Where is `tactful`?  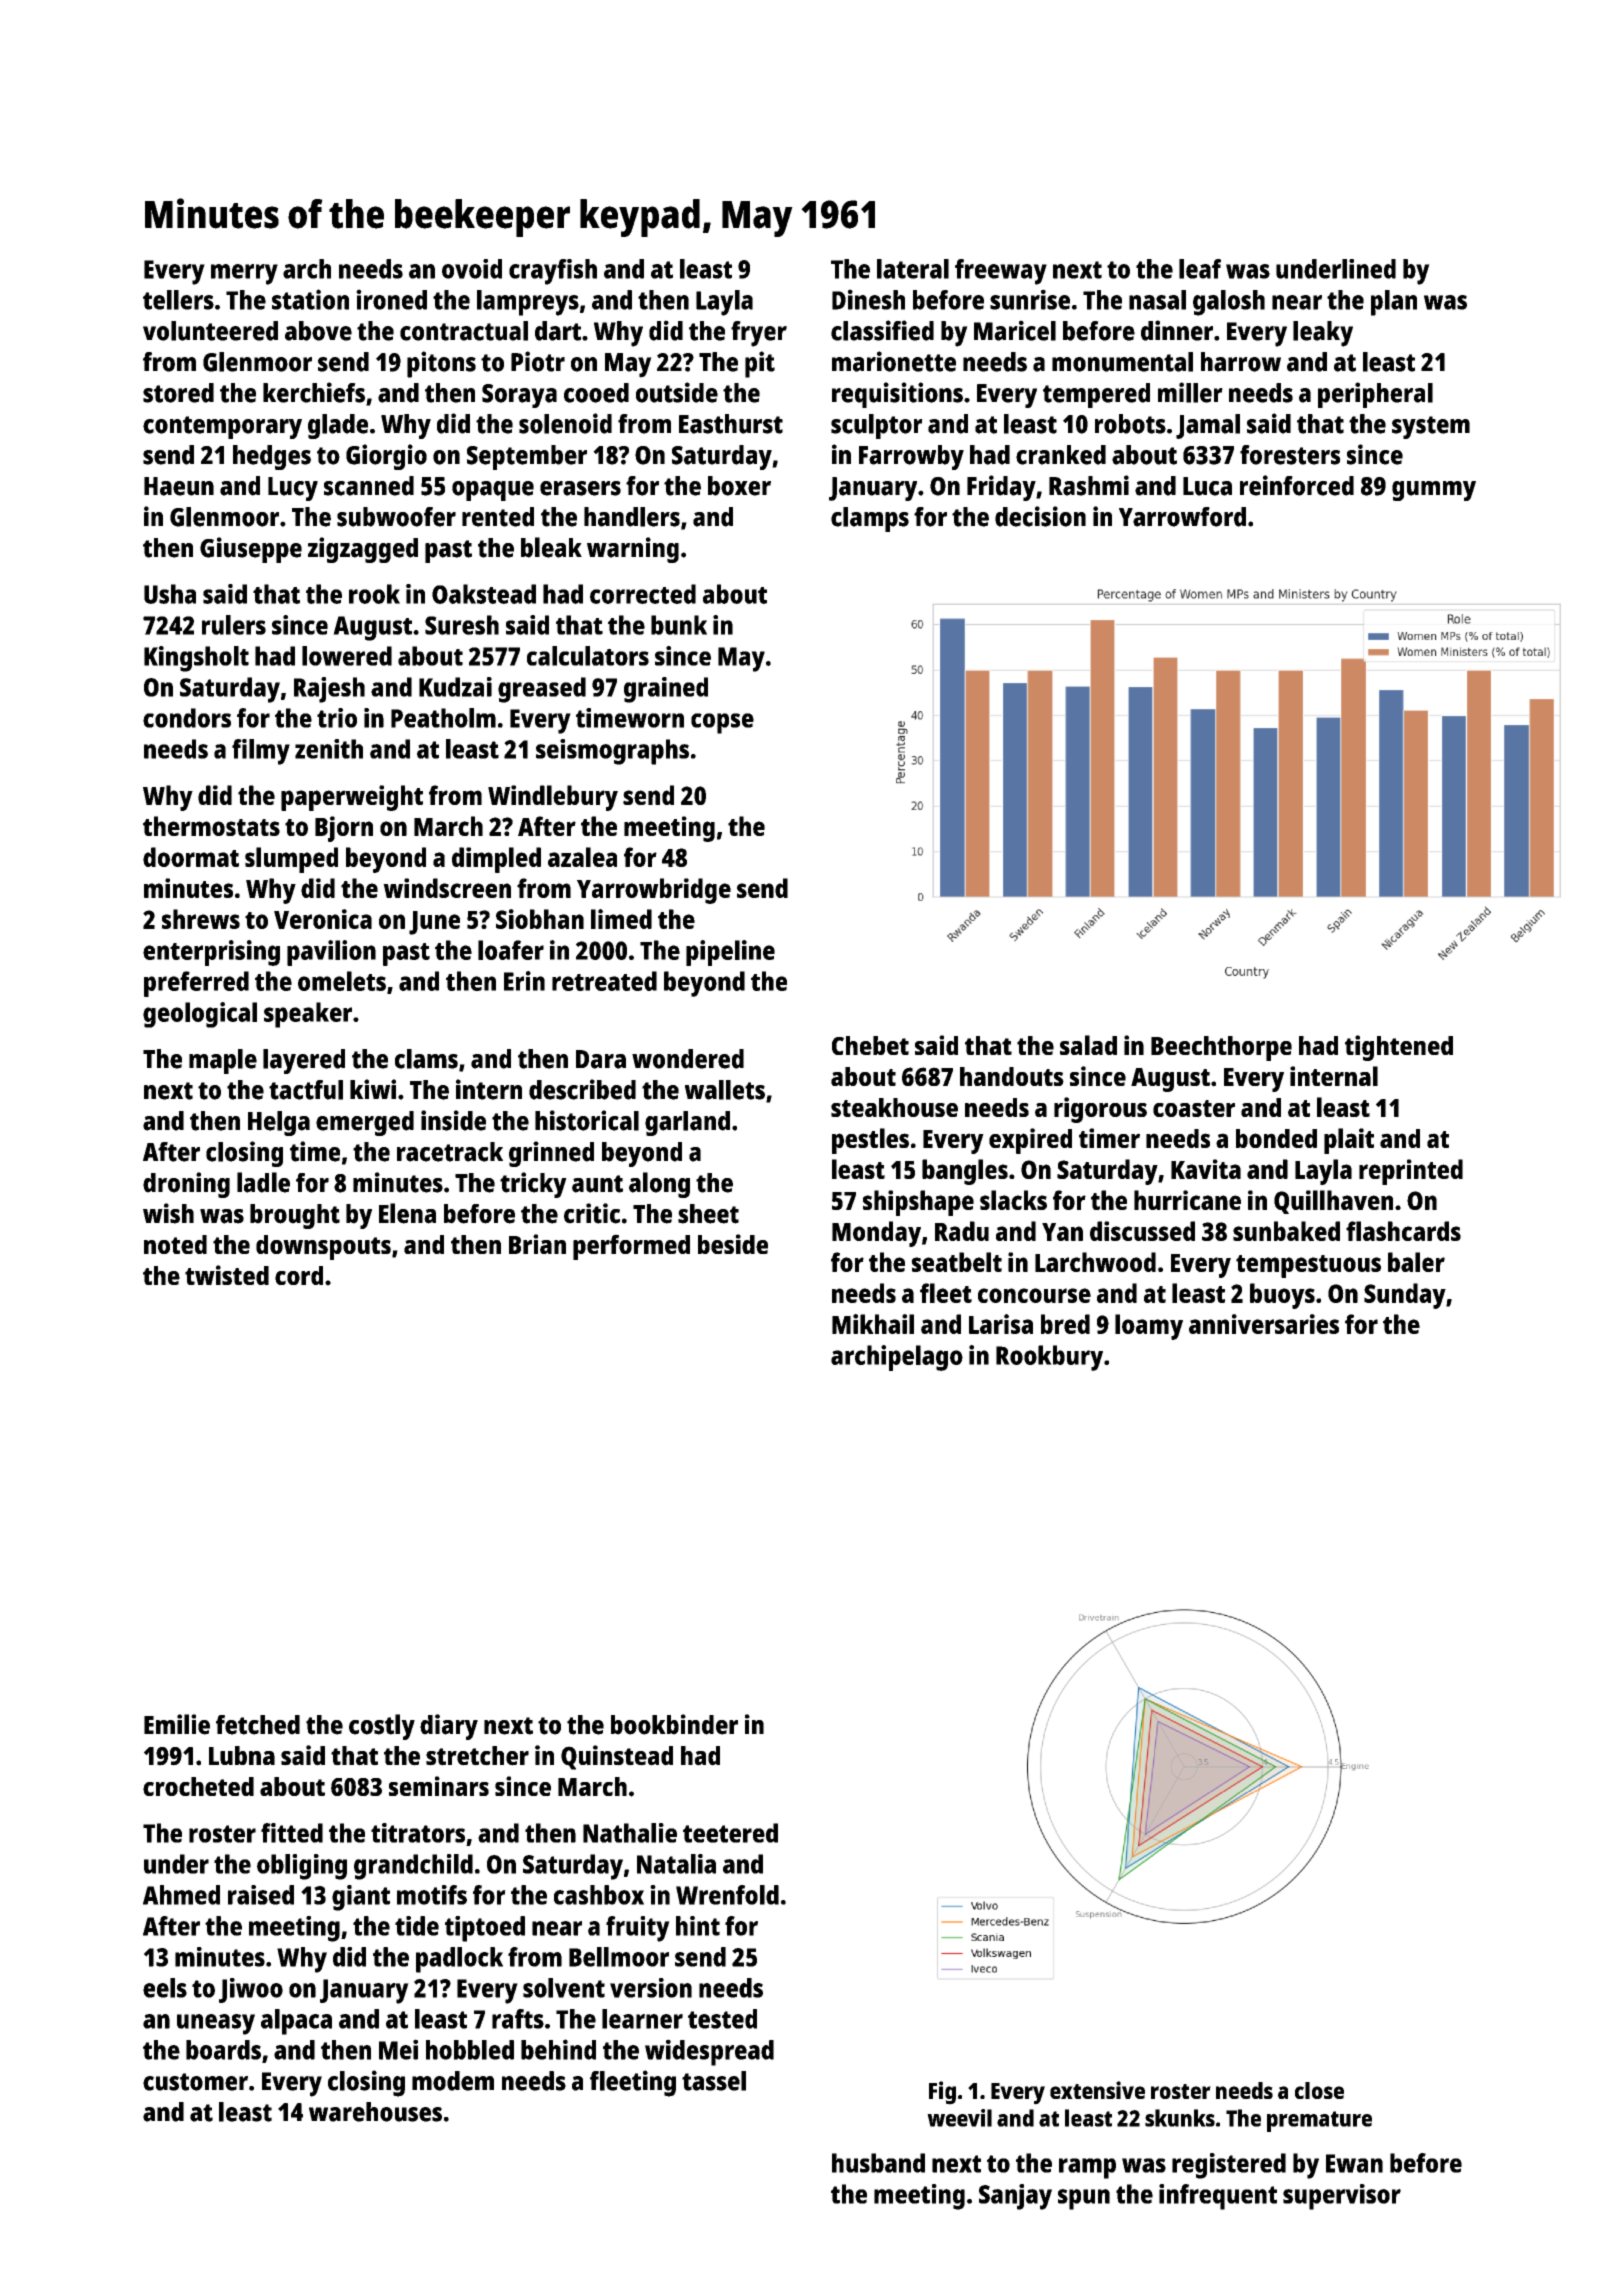 tactful is located at coordinates (306, 1090).
